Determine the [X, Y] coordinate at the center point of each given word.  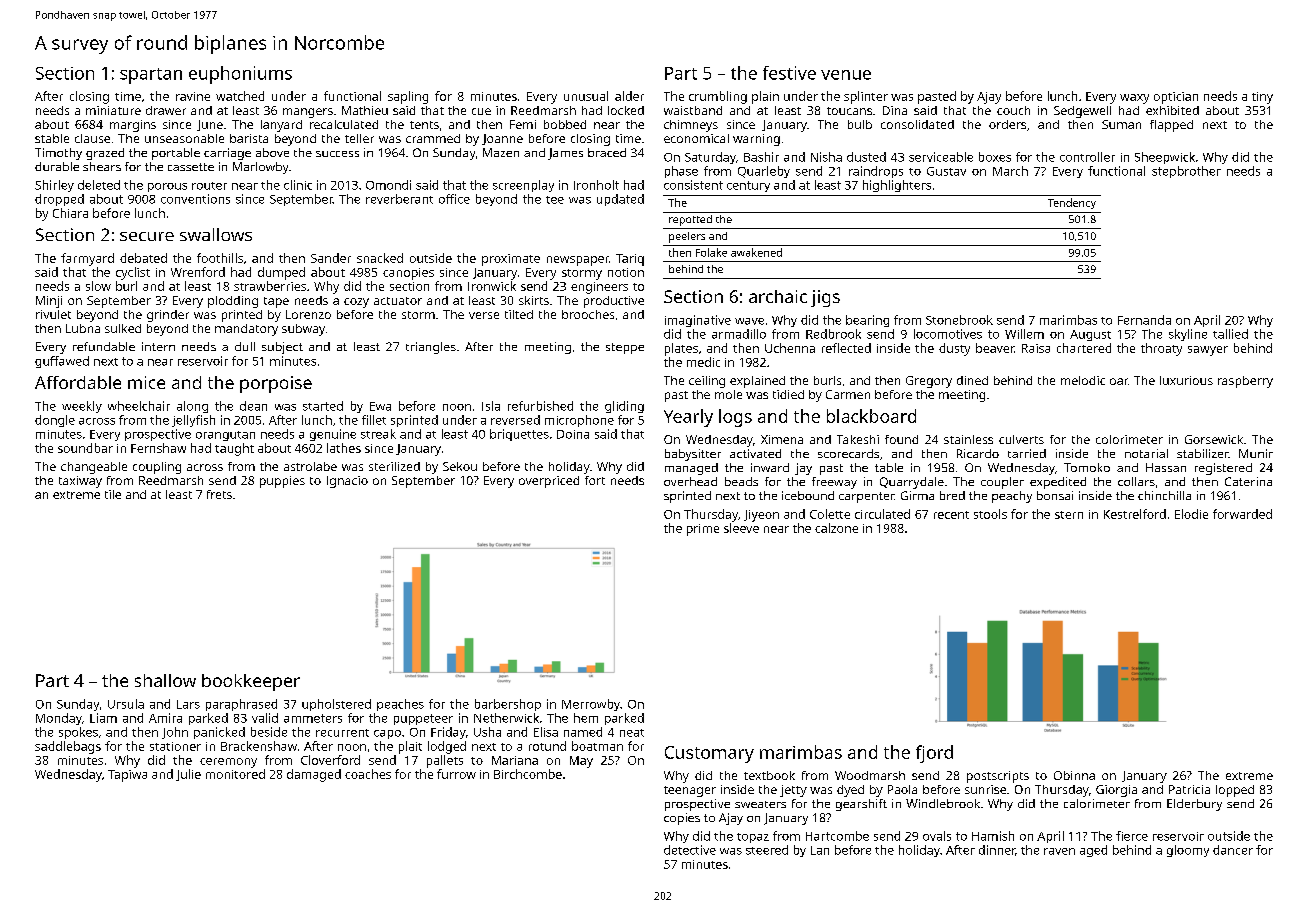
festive [789, 73]
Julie [188, 775]
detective [690, 850]
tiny [1262, 98]
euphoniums [240, 75]
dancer [1233, 850]
